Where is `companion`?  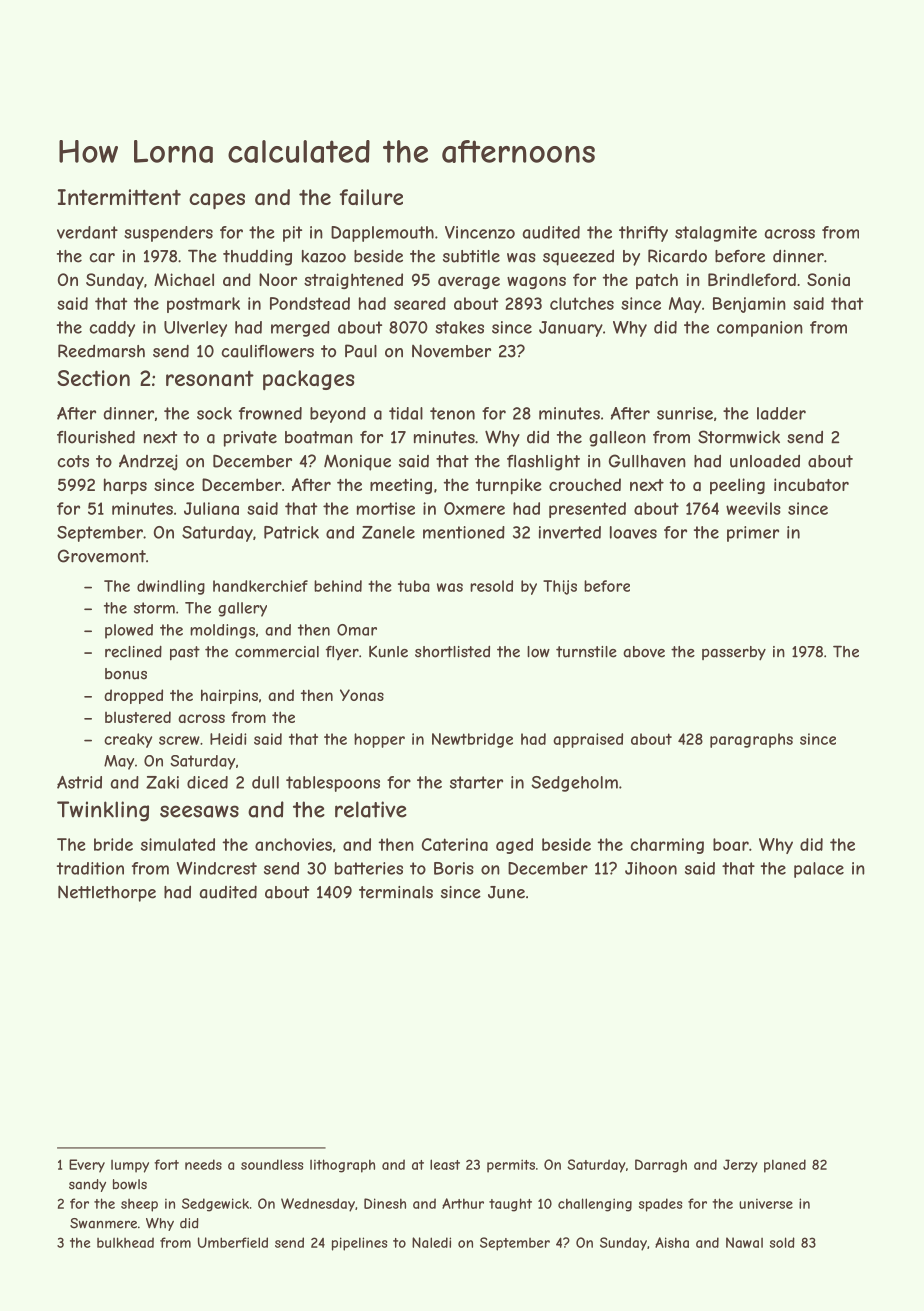 companion is located at coordinates (760, 329).
